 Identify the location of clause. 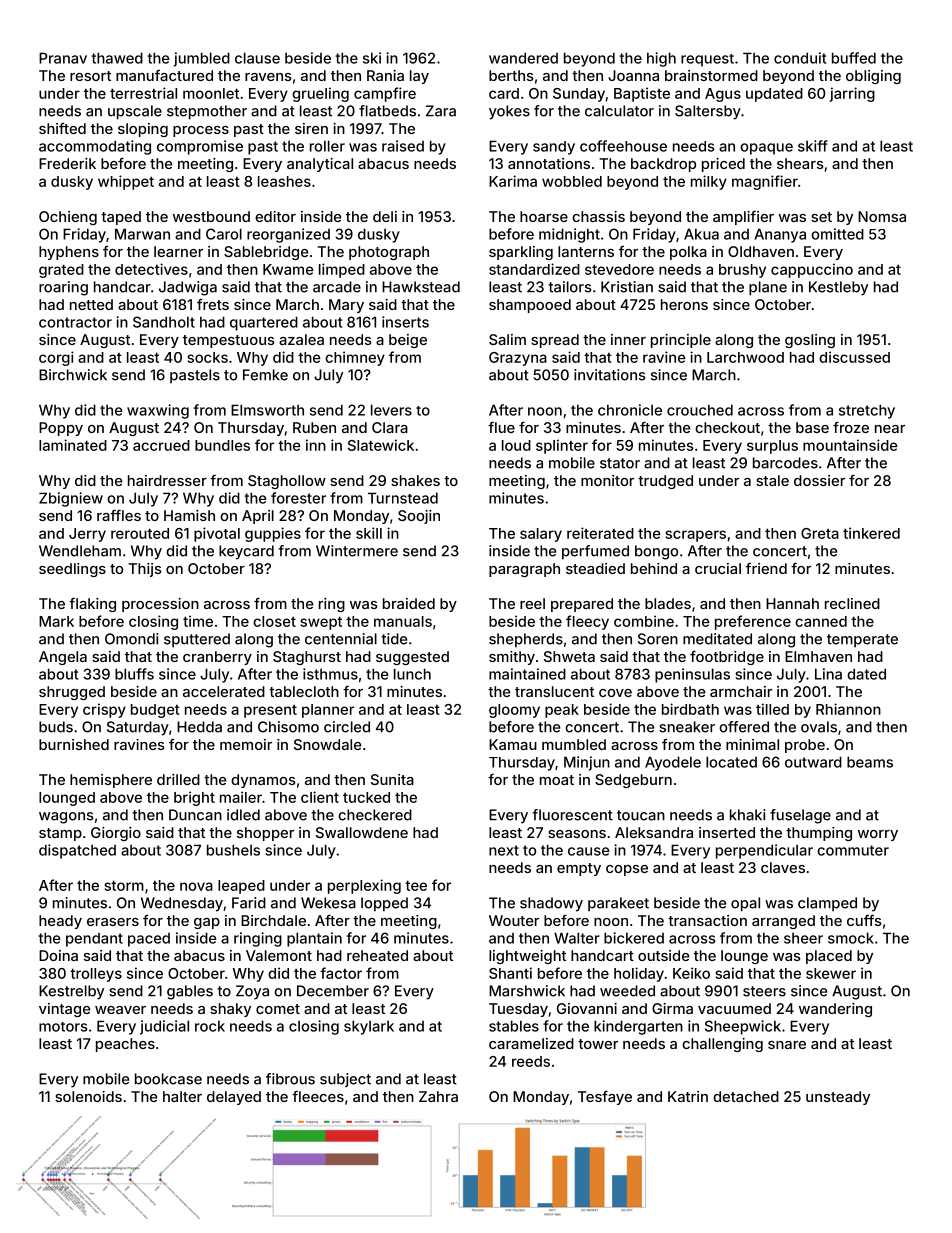
(257, 58).
